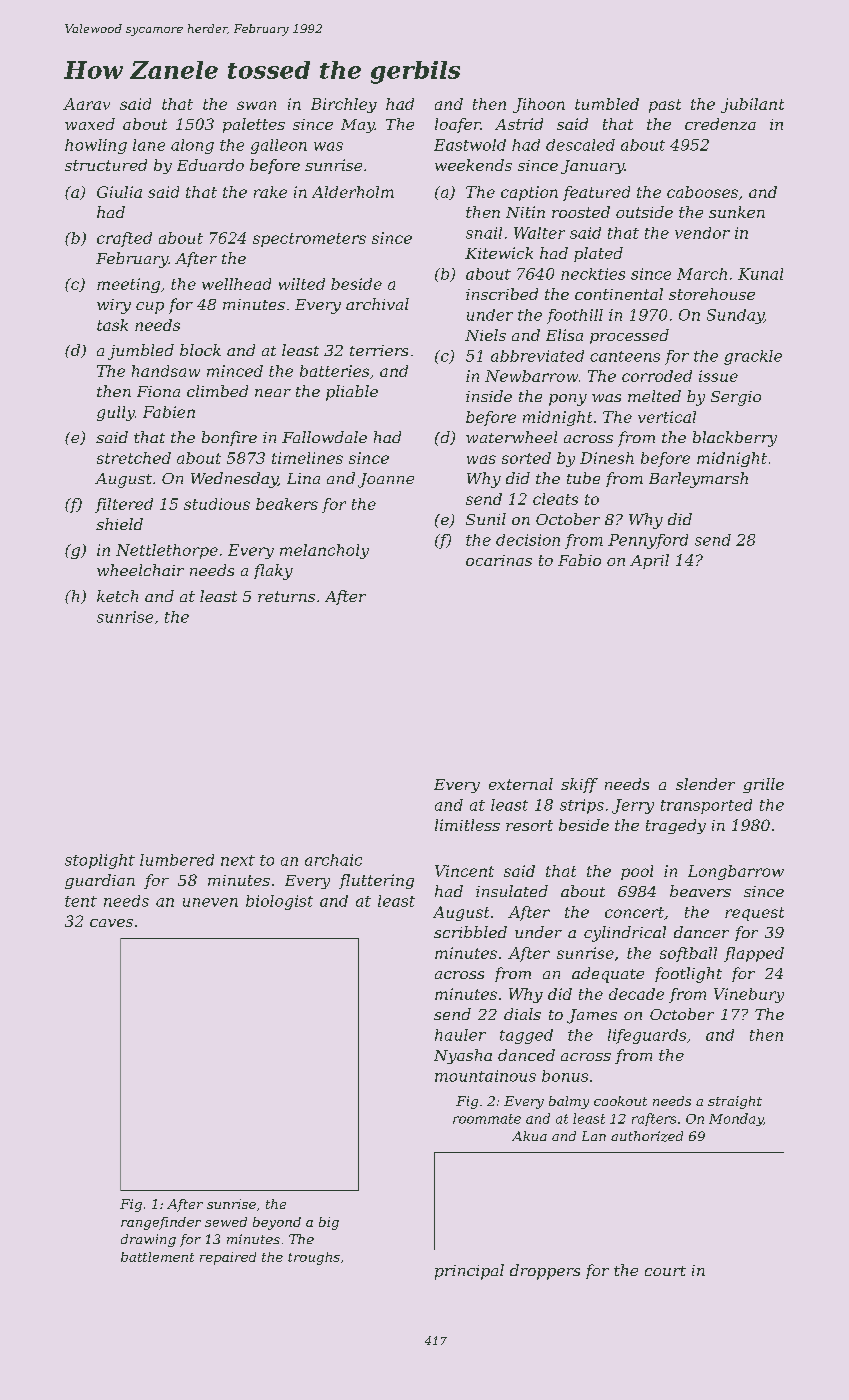  What do you see at coordinates (596, 193) in the screenshot?
I see `featured` at bounding box center [596, 193].
